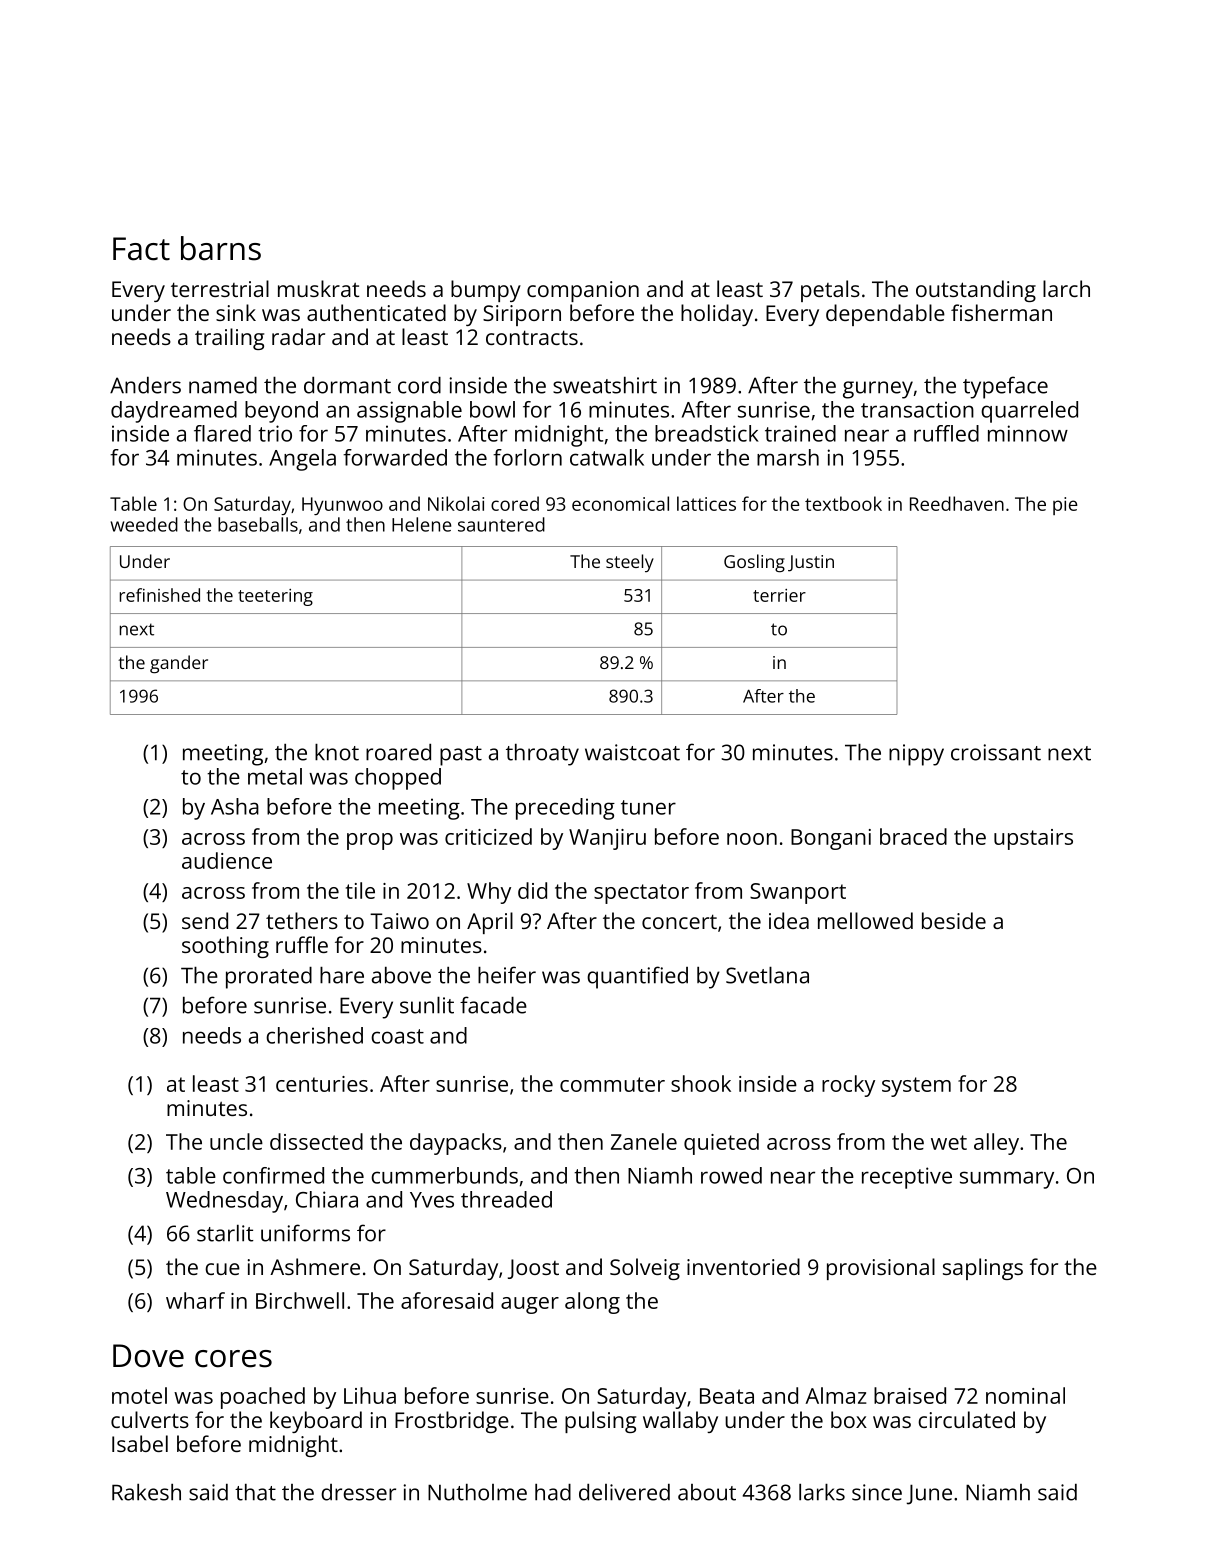 The image size is (1208, 1563). I want to click on petals, so click(830, 291).
